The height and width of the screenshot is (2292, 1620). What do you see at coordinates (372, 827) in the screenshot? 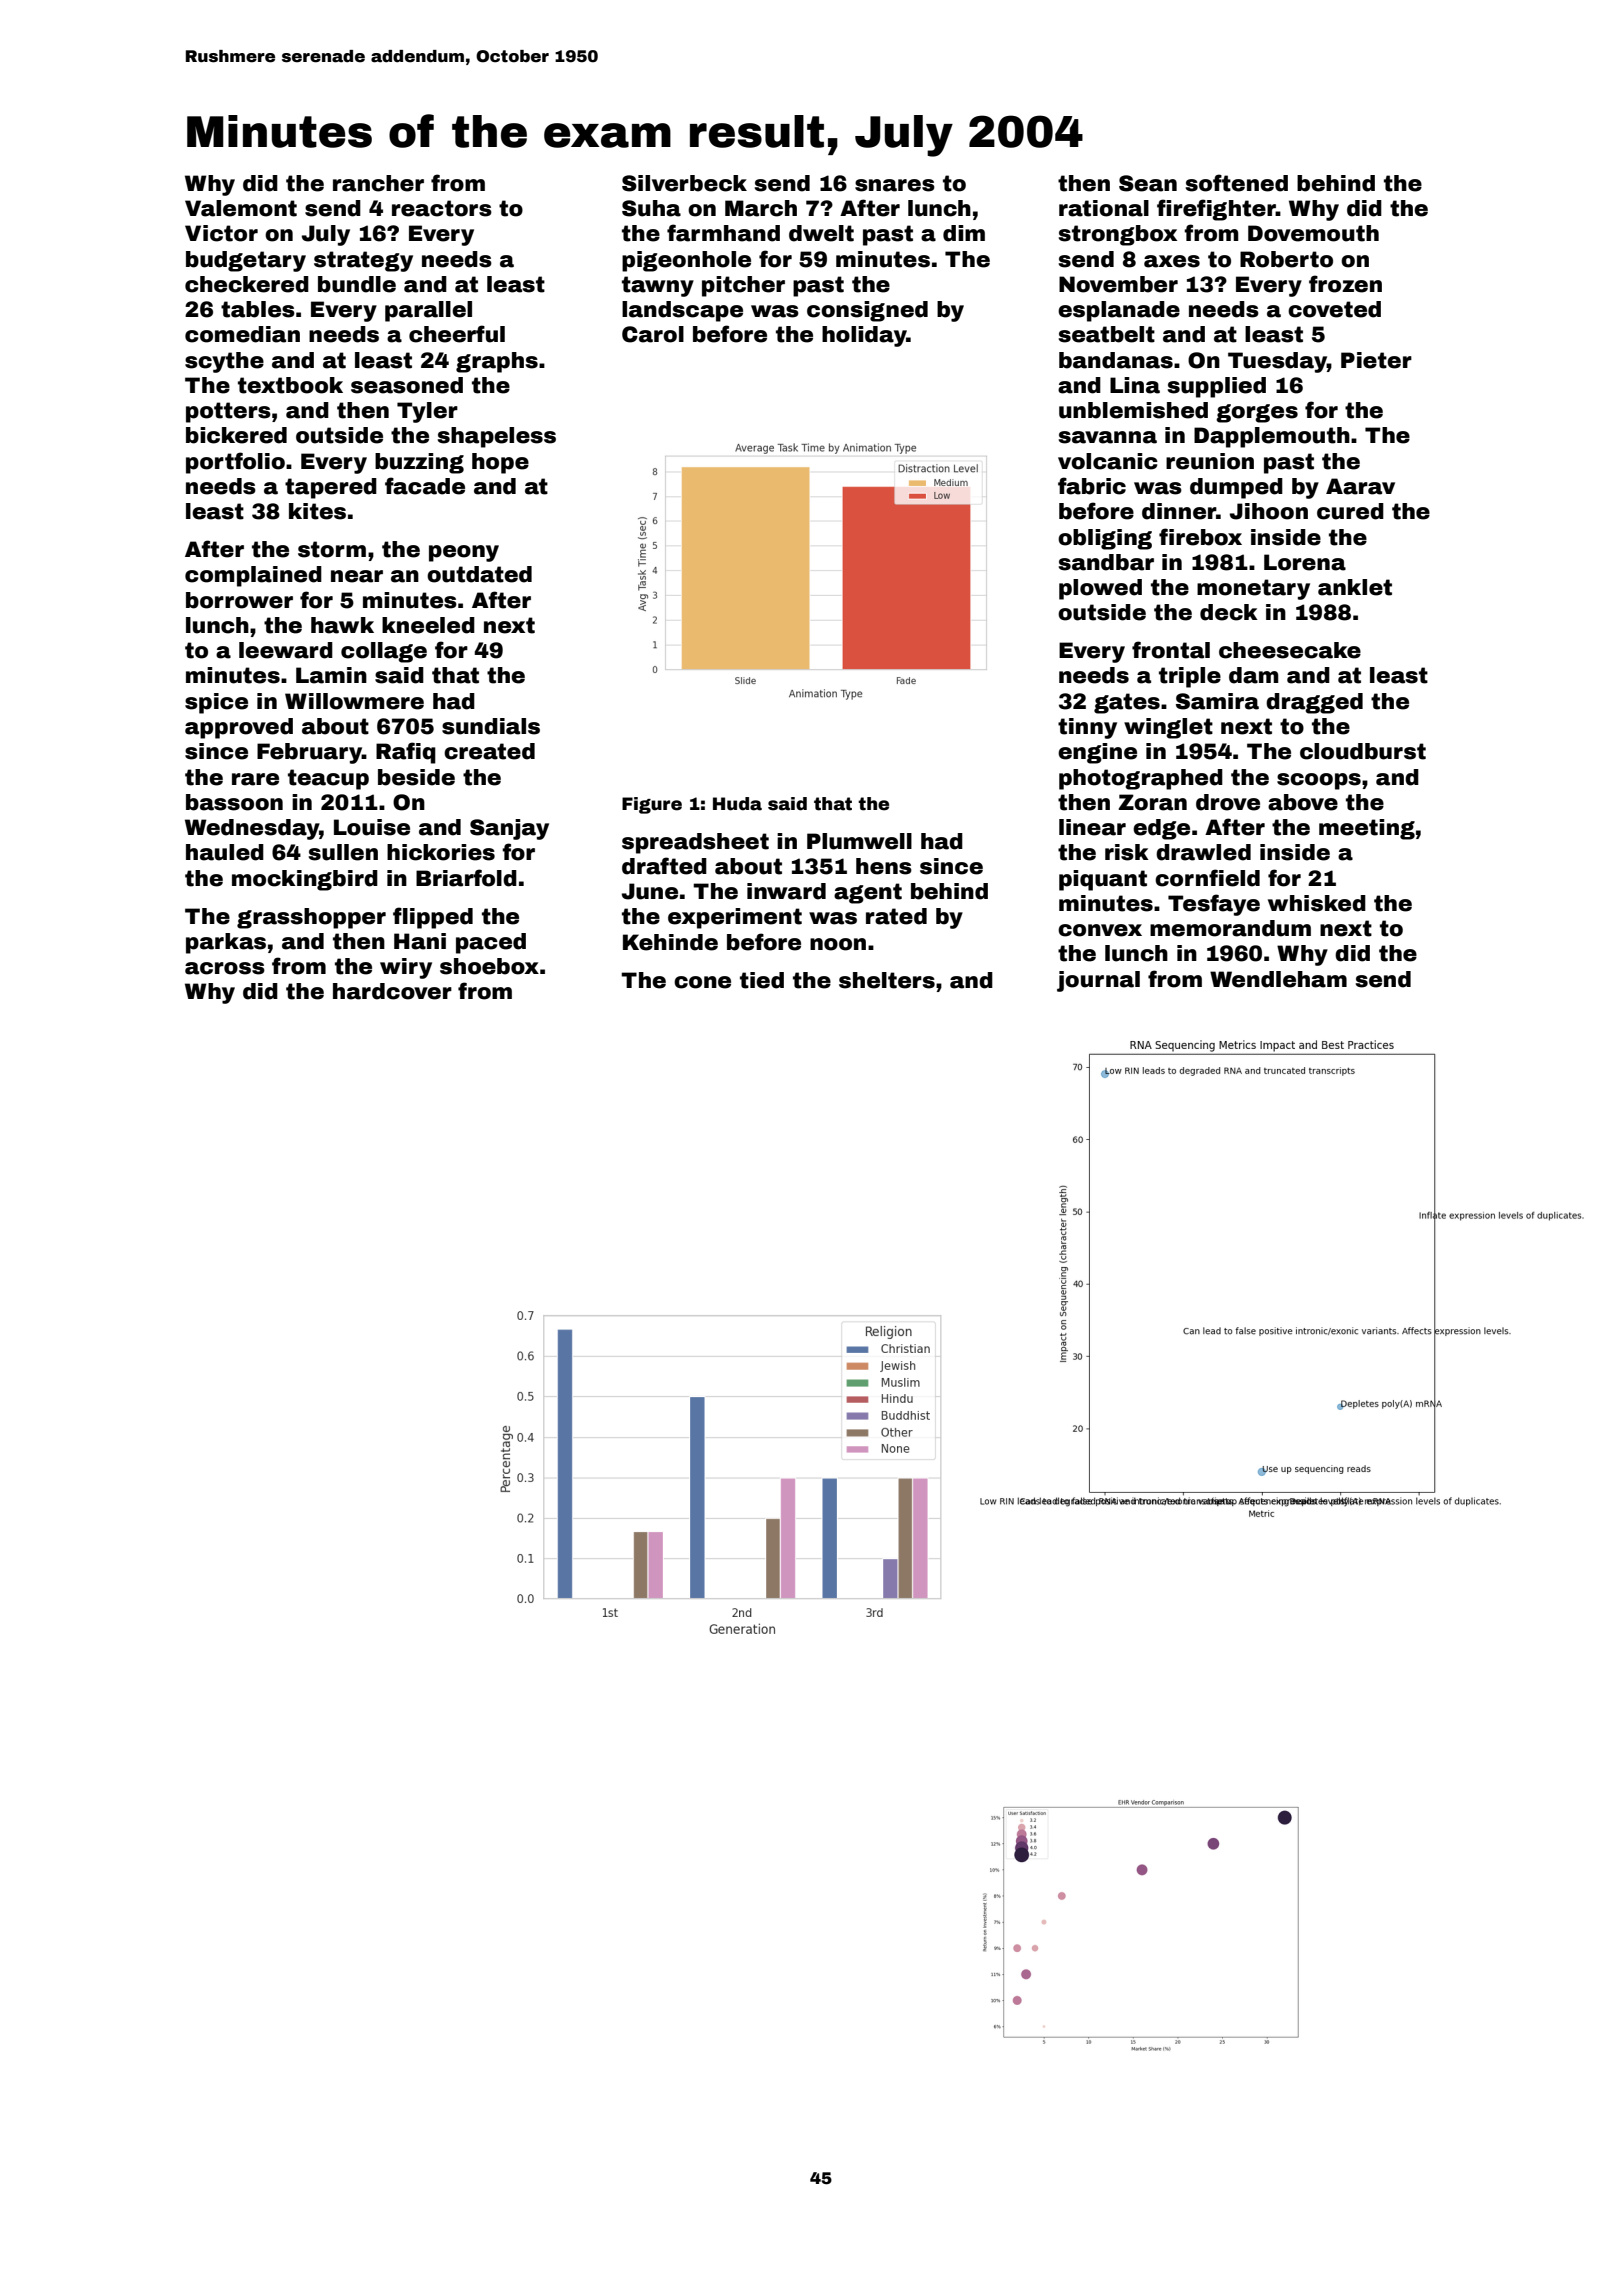
I see `Louise` at bounding box center [372, 827].
